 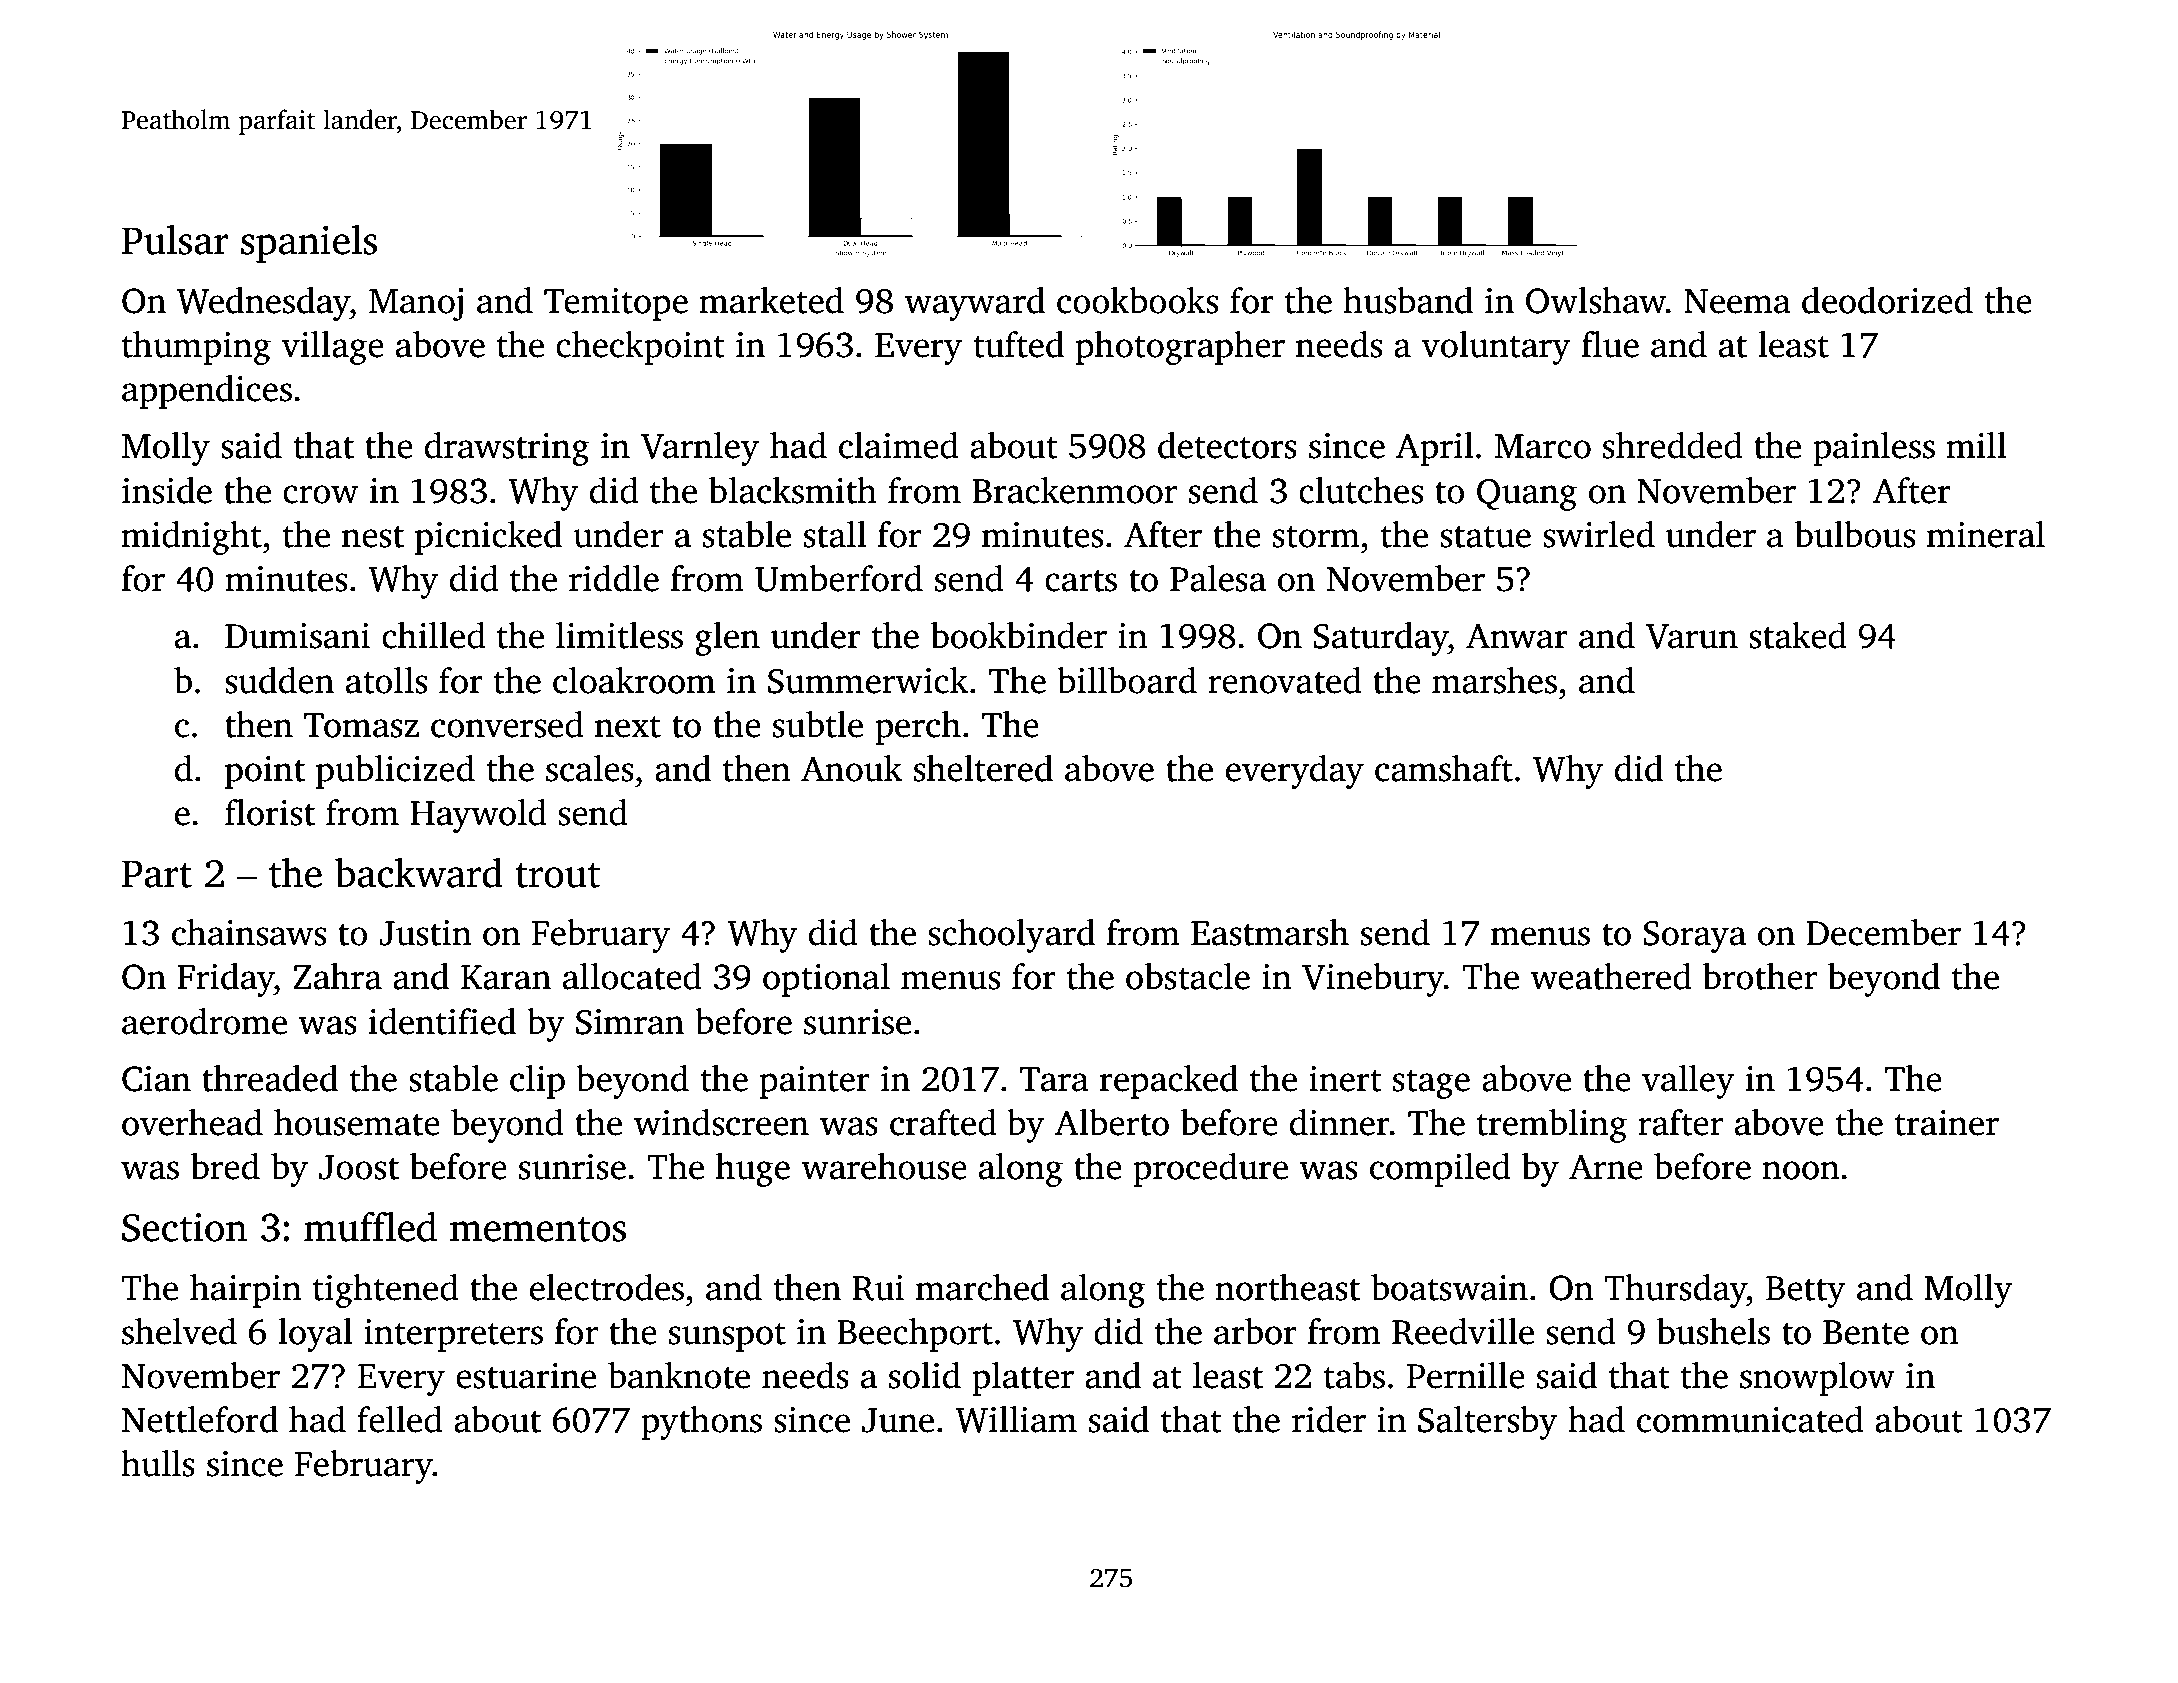 What do you see at coordinates (1596, 300) in the screenshot?
I see `Owlshaw` at bounding box center [1596, 300].
